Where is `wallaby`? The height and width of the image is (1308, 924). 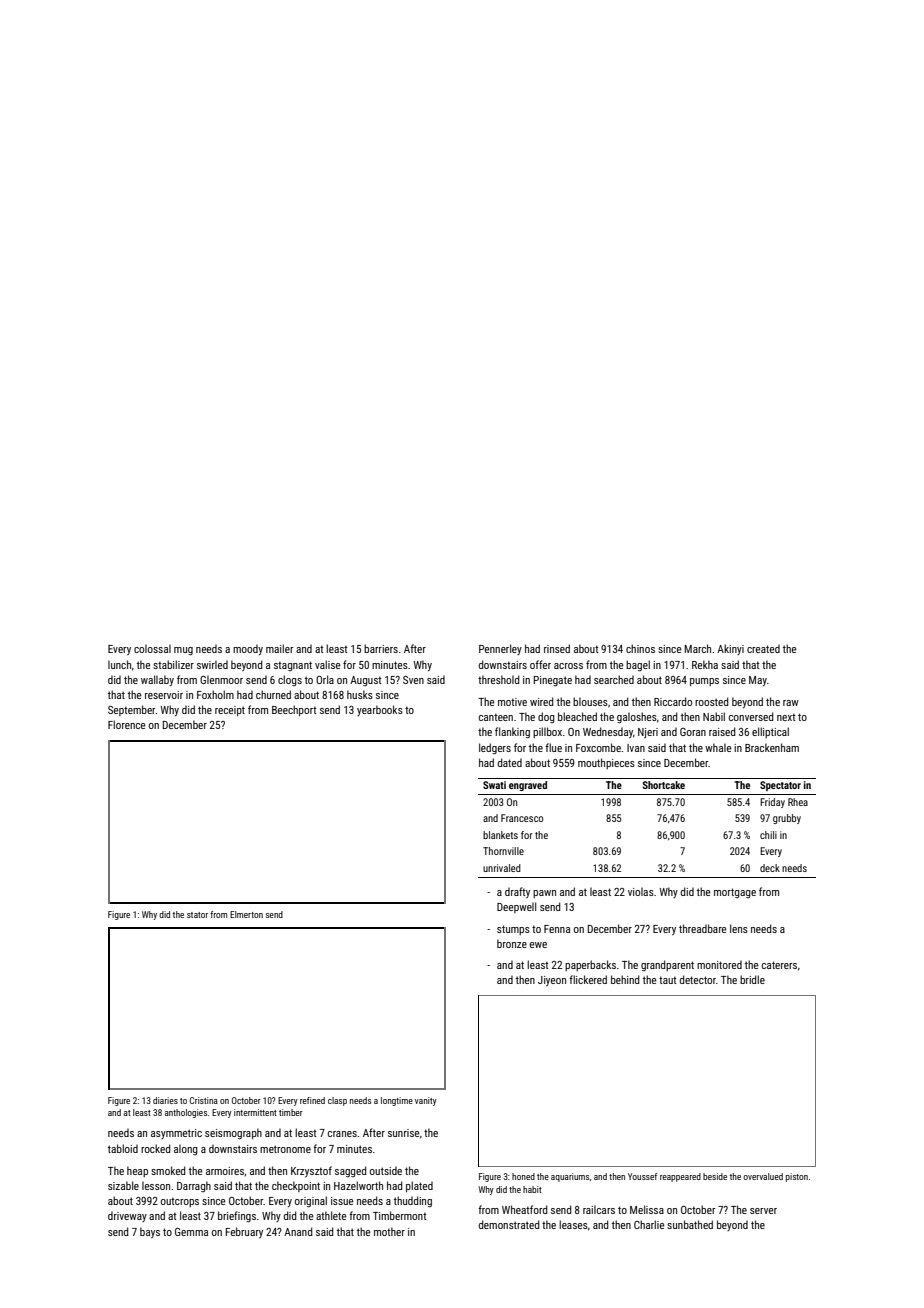 wallaby is located at coordinates (157, 680).
